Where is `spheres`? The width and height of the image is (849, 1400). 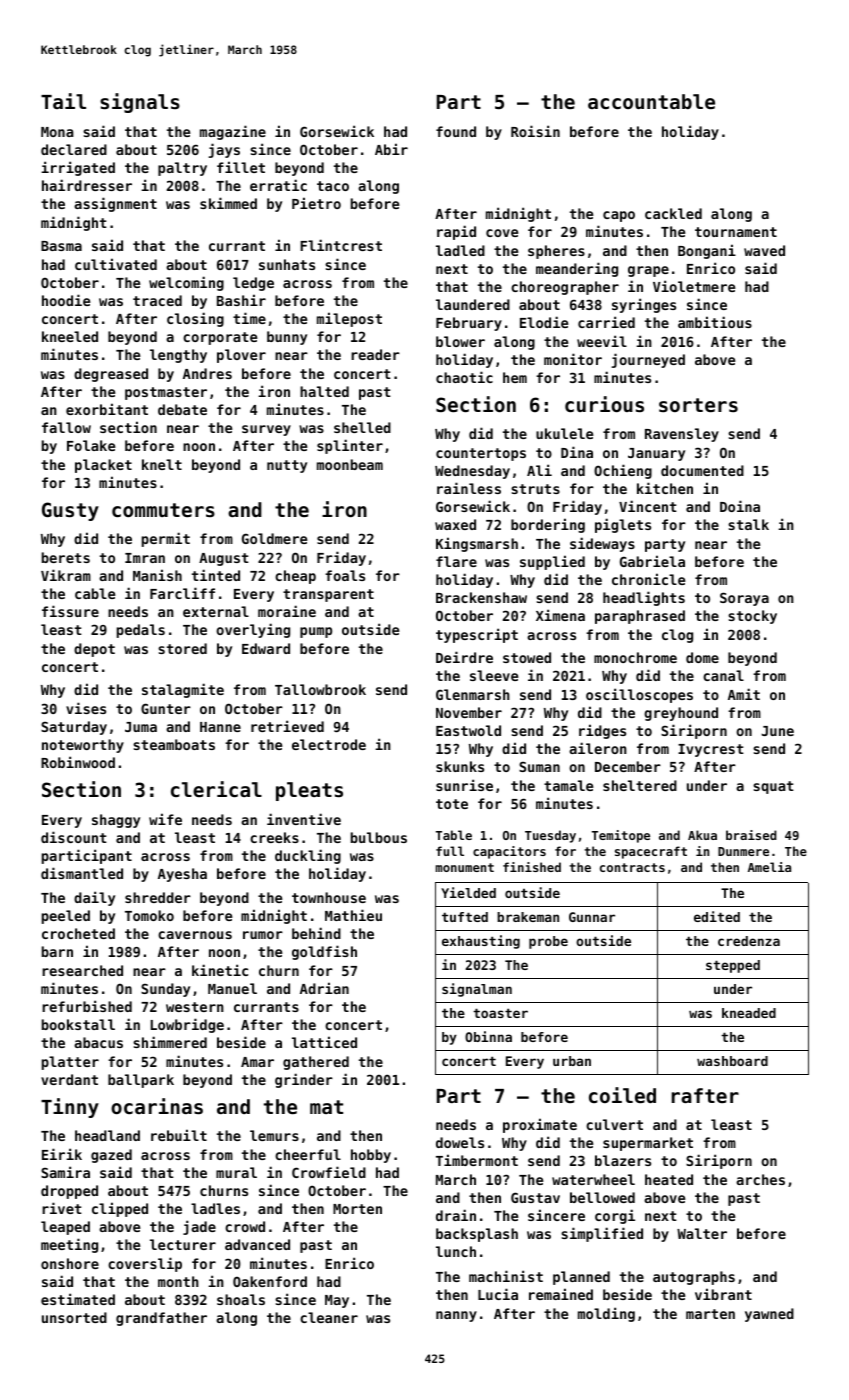
spheres is located at coordinates (556, 252).
